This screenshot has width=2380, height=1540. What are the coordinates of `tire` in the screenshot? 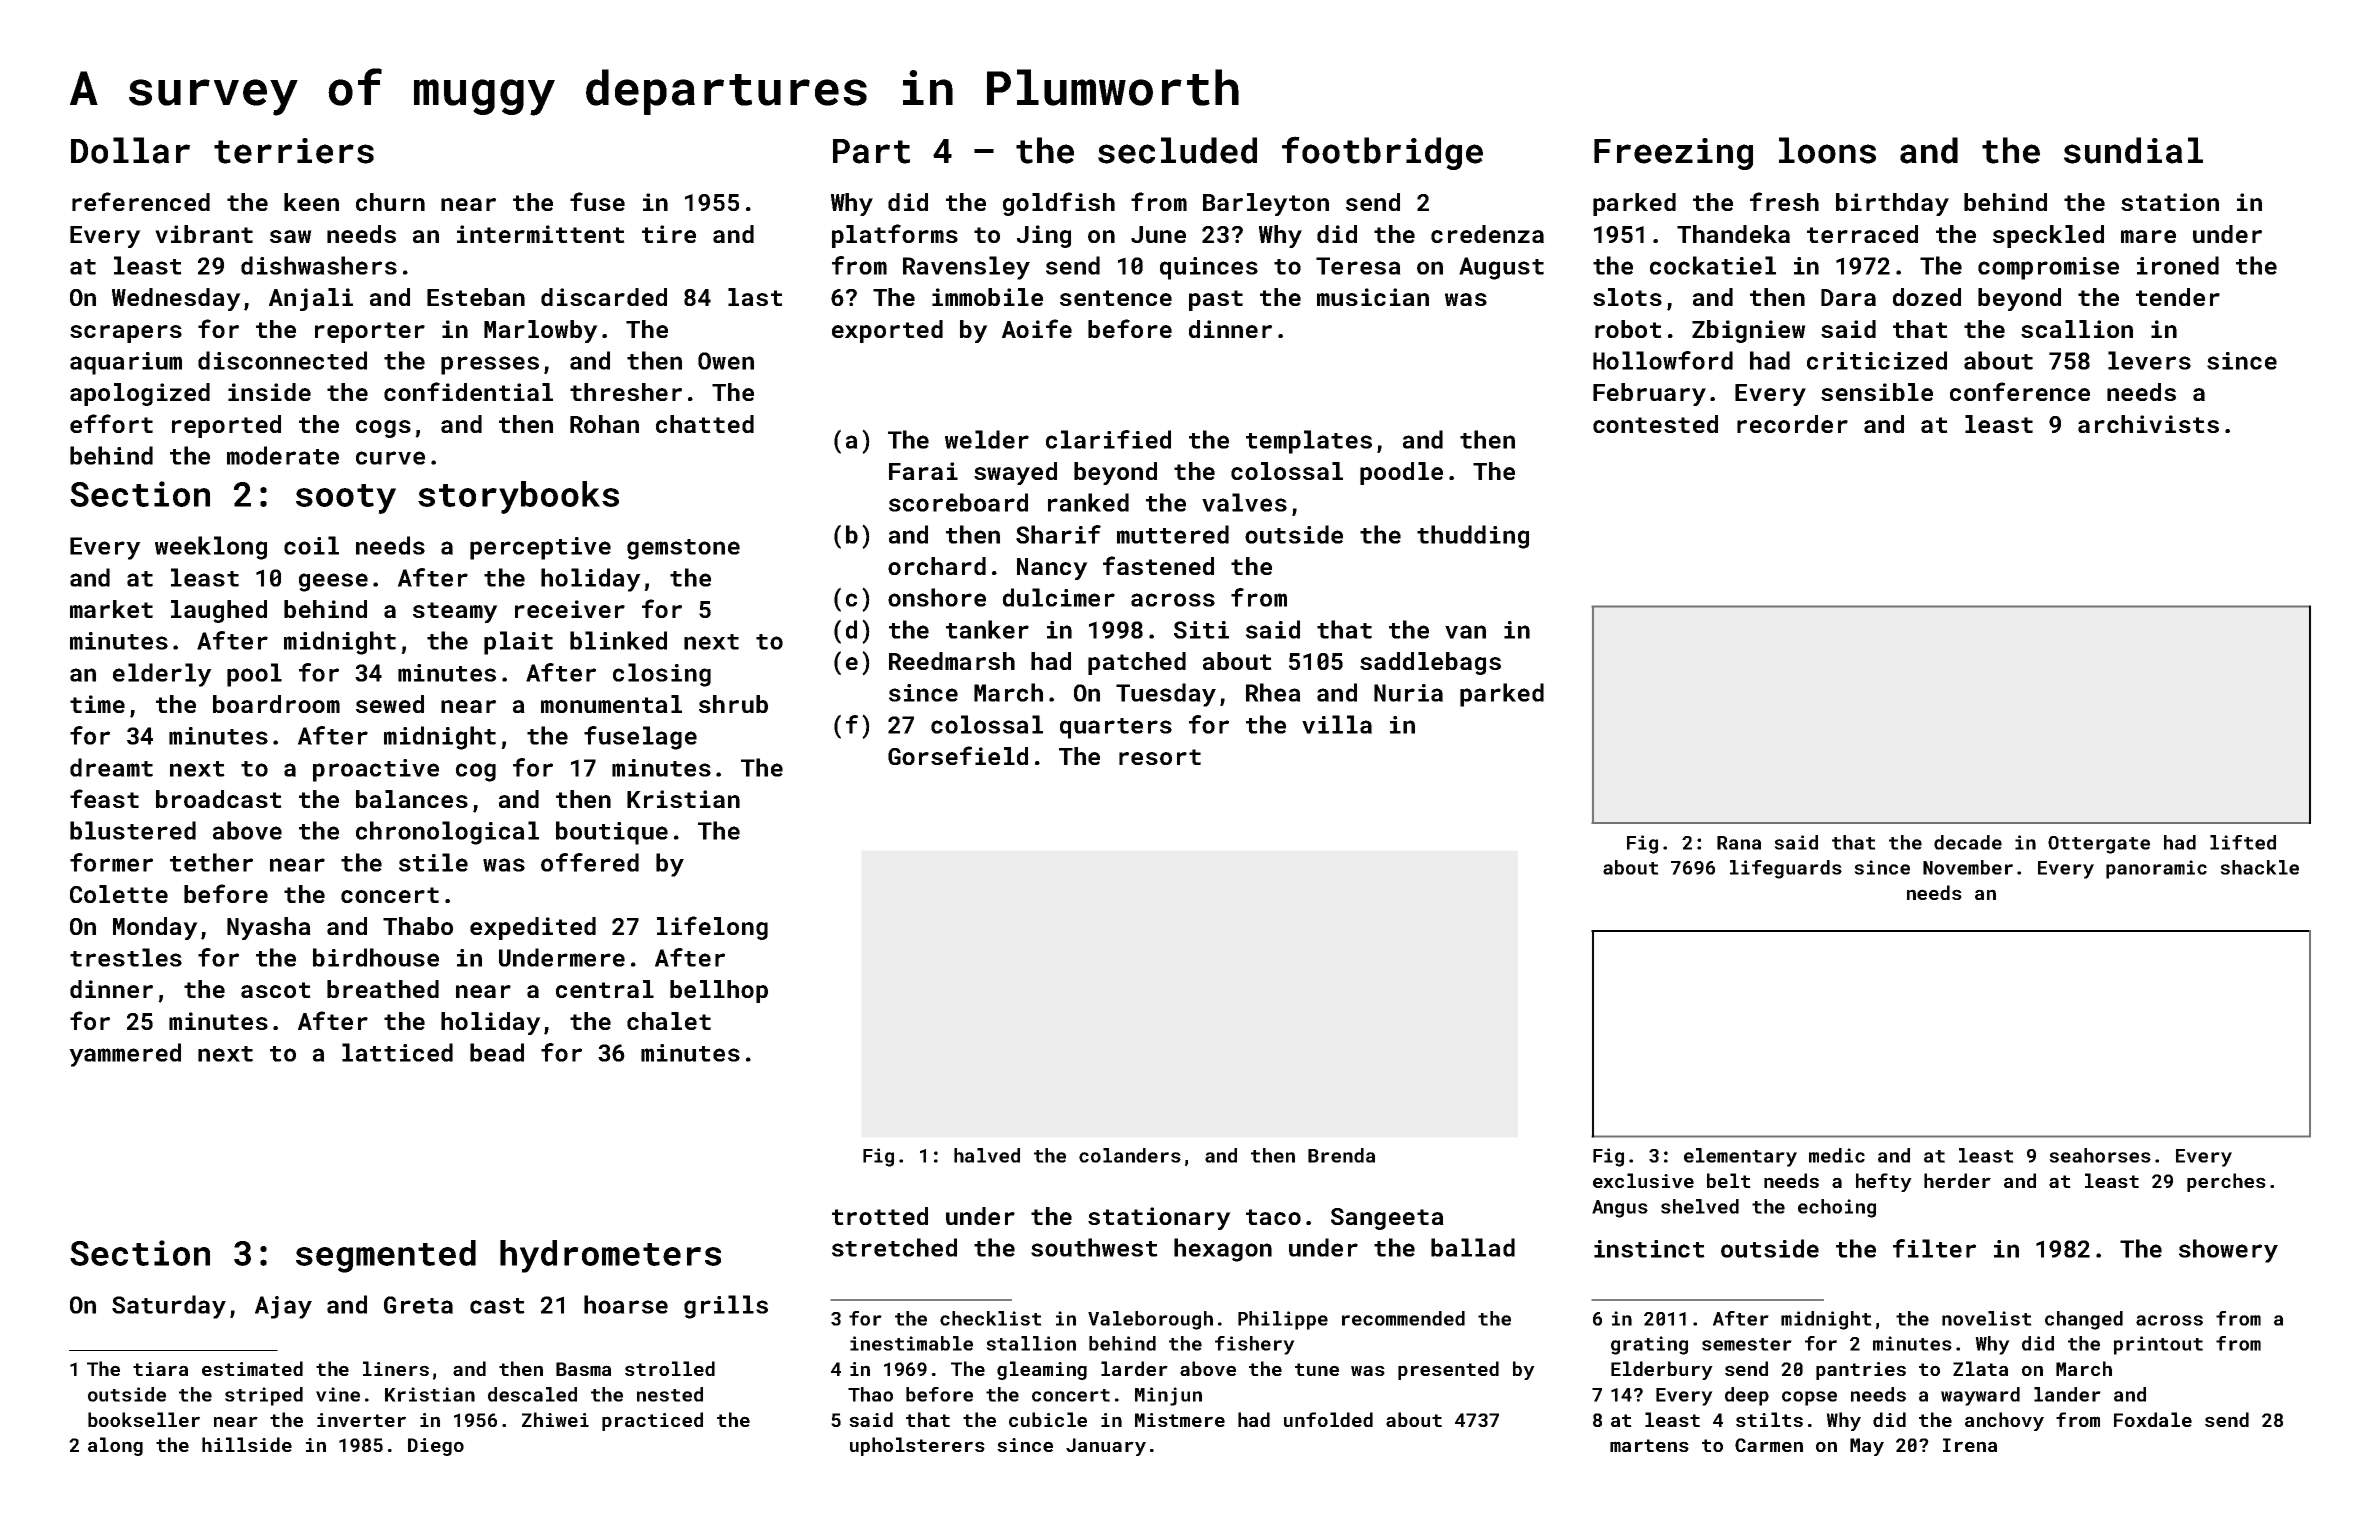 It's located at (669, 234).
